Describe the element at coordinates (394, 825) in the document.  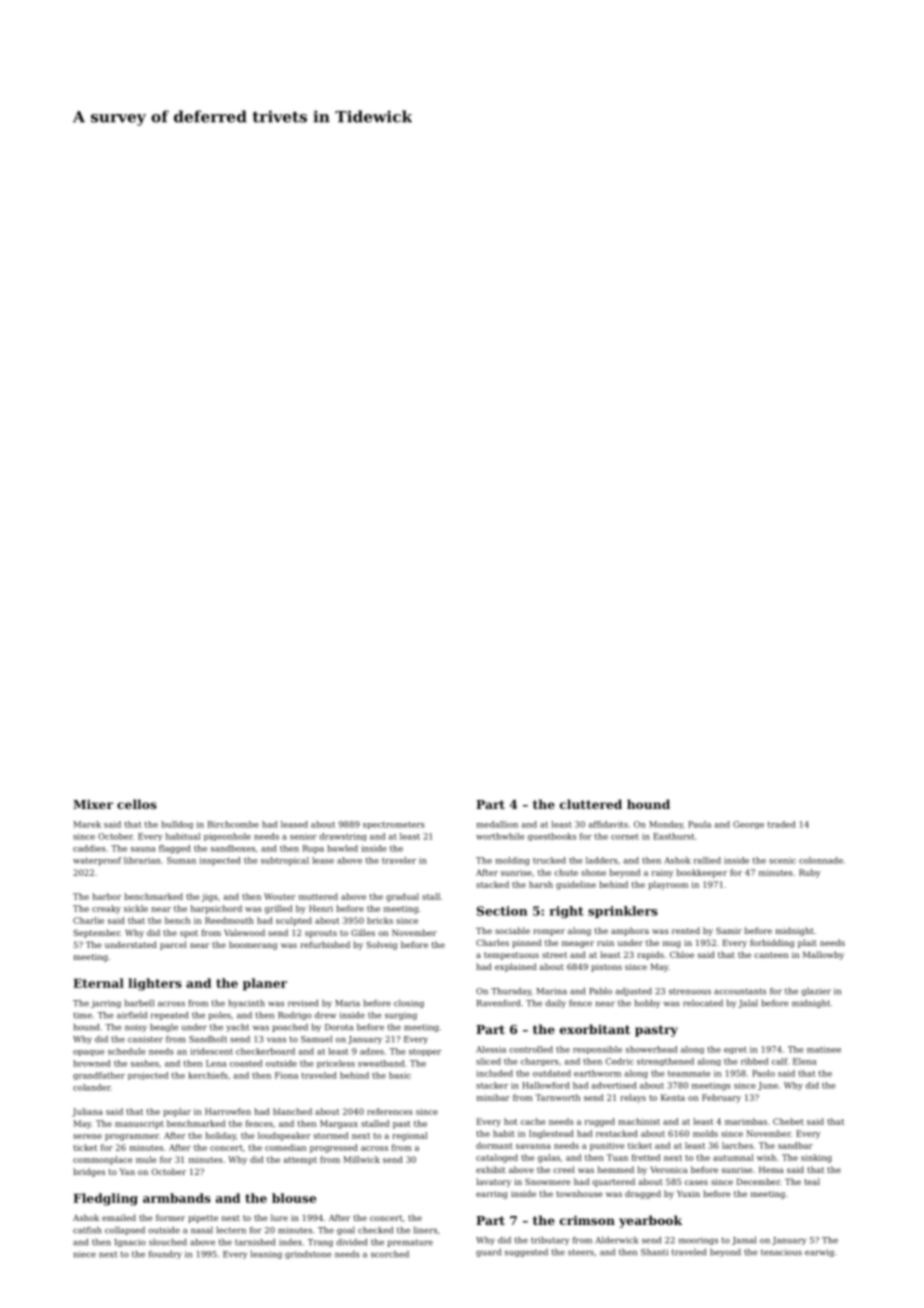
I see `spectrometers` at that location.
